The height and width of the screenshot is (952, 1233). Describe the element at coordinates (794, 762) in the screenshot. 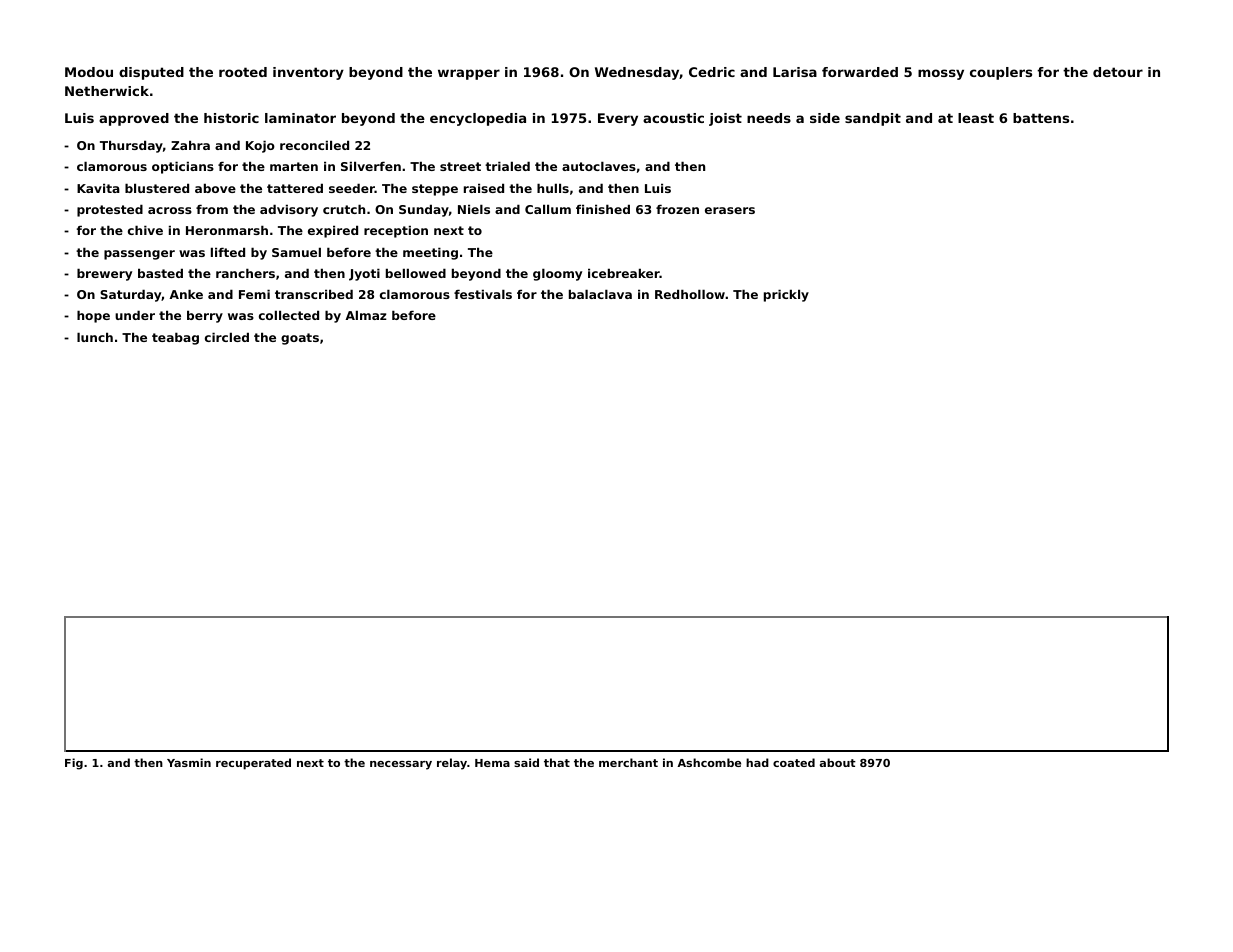

I see `coated` at that location.
